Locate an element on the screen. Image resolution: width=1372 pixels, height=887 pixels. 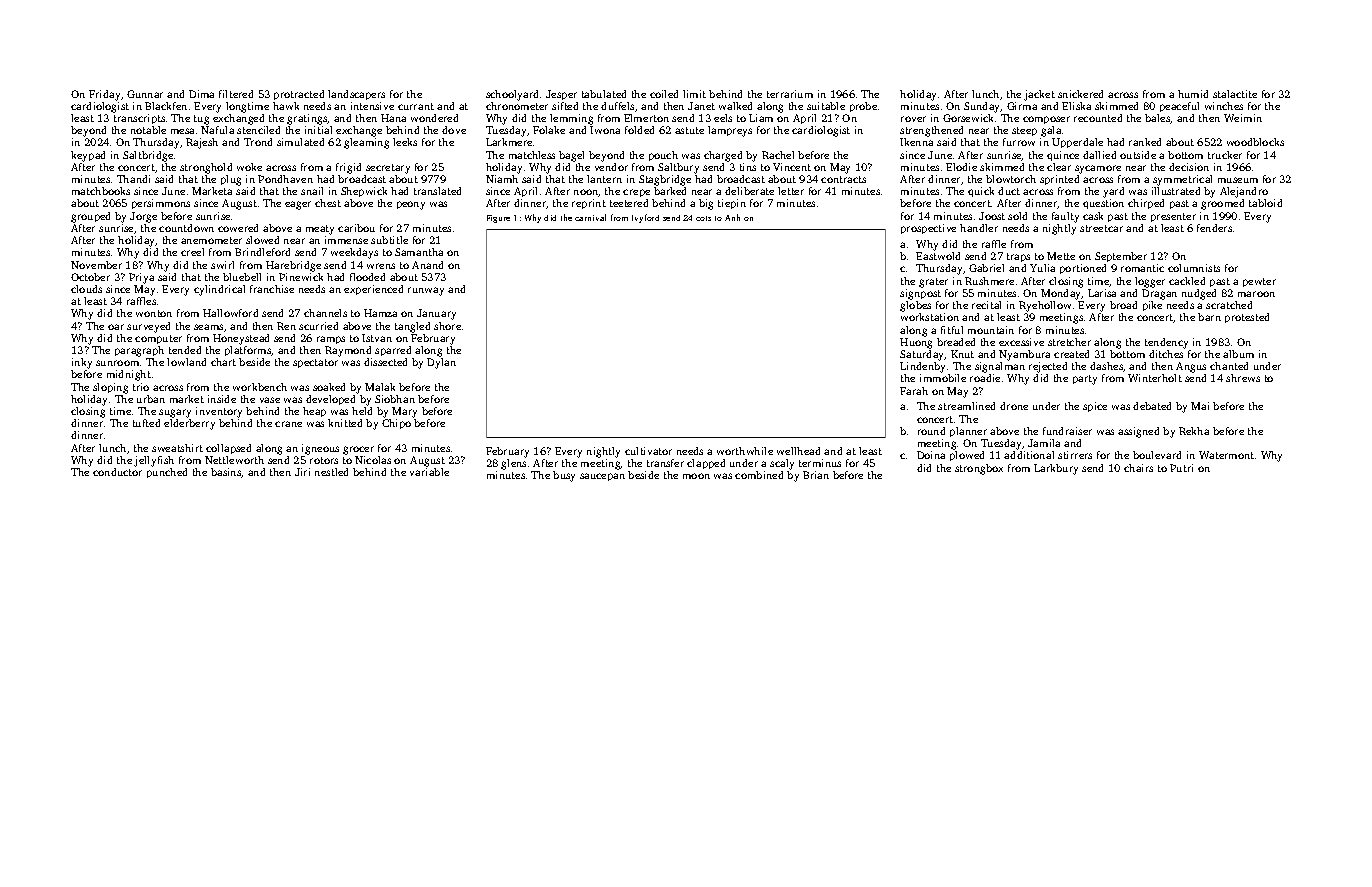
urban is located at coordinates (151, 399).
